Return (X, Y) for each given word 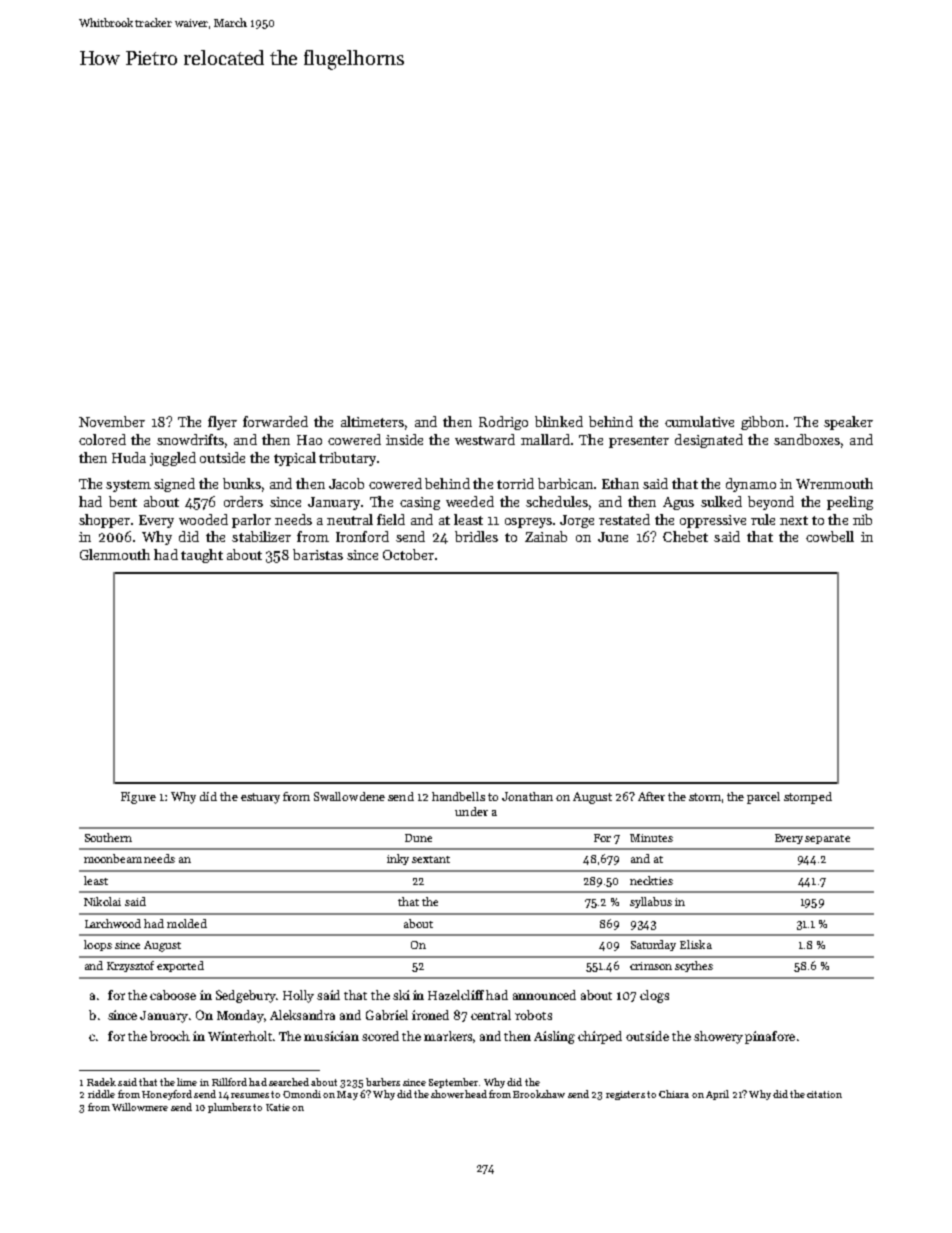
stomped (808, 798)
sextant (431, 859)
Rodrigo (503, 423)
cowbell (830, 536)
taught (202, 556)
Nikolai (102, 901)
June (613, 537)
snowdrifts (190, 439)
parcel (763, 798)
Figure (138, 798)
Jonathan (527, 796)
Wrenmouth (834, 483)
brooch (170, 1036)
